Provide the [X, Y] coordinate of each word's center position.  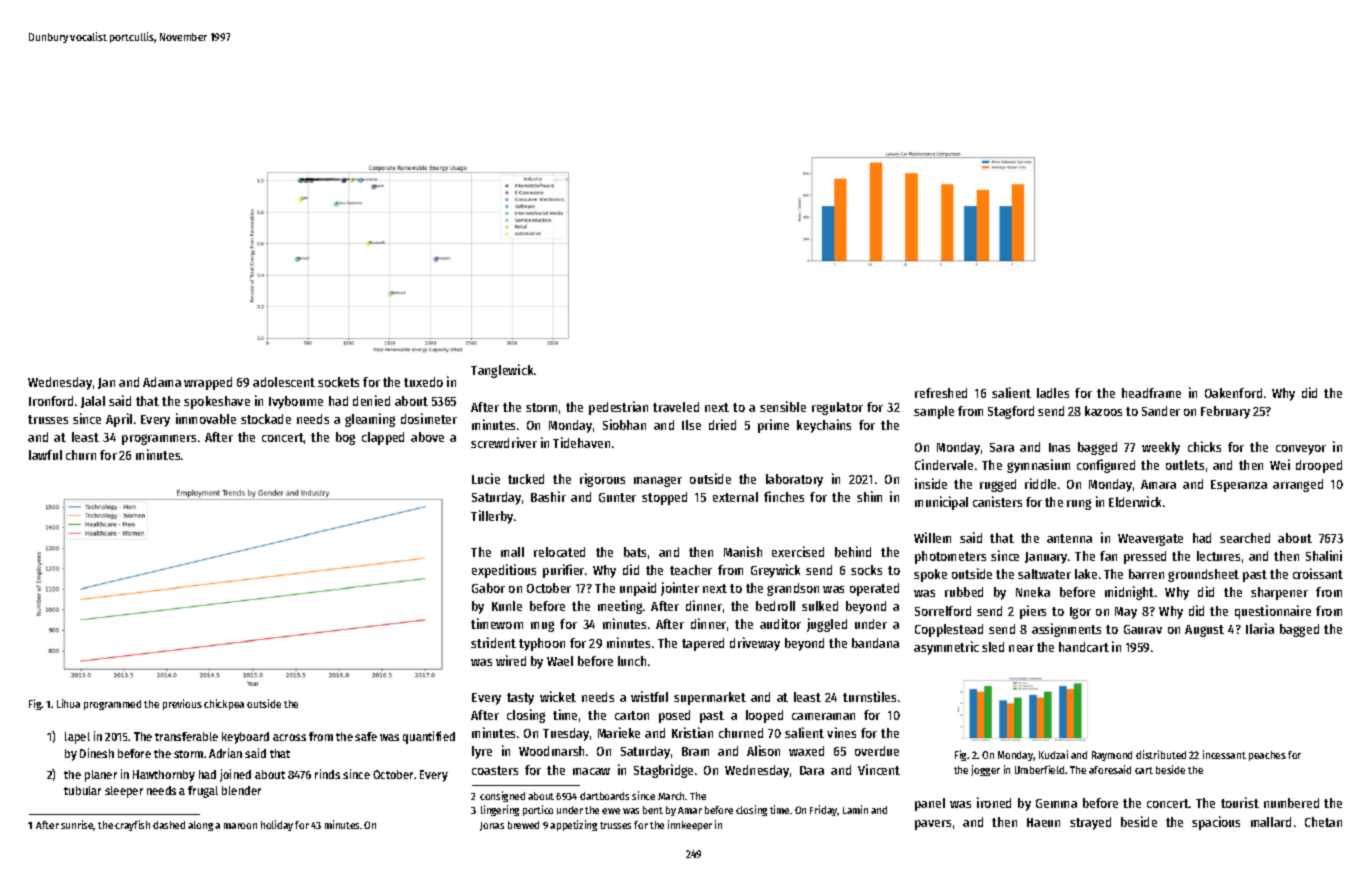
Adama [162, 382]
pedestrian [618, 408]
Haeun [1043, 822]
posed [674, 716]
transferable [186, 736]
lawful [45, 455]
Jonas [492, 826]
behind [853, 551]
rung [1079, 504]
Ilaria [1260, 628]
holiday [277, 825]
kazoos [1103, 411]
